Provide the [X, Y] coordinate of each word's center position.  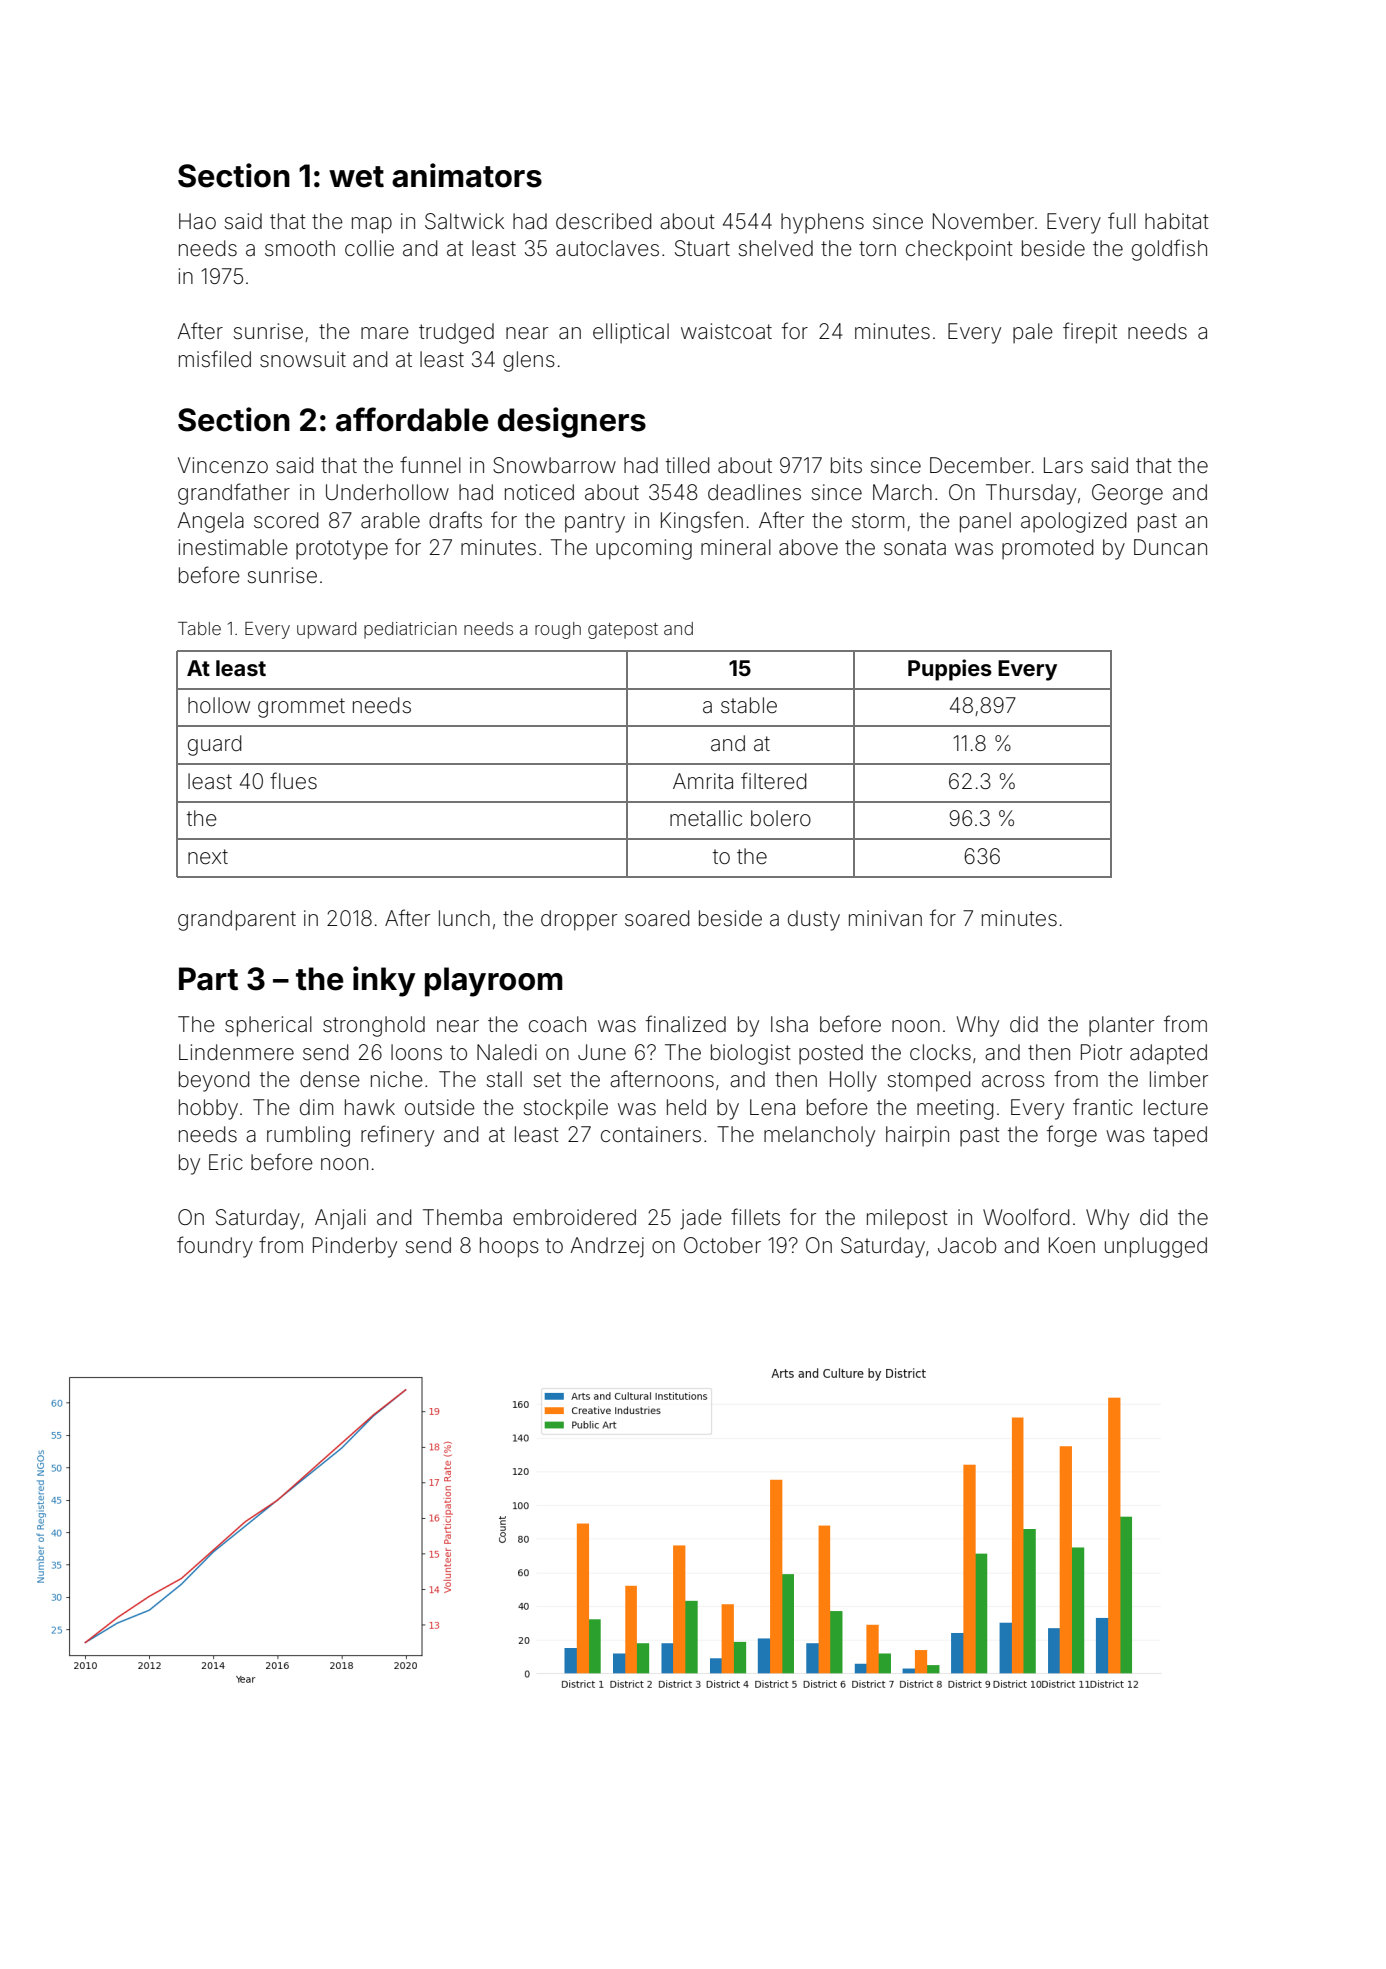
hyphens [822, 223]
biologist [751, 1054]
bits [846, 465]
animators [467, 175]
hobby [208, 1109]
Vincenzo [223, 465]
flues [293, 781]
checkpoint [959, 250]
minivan [885, 918]
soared [657, 918]
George [1127, 494]
